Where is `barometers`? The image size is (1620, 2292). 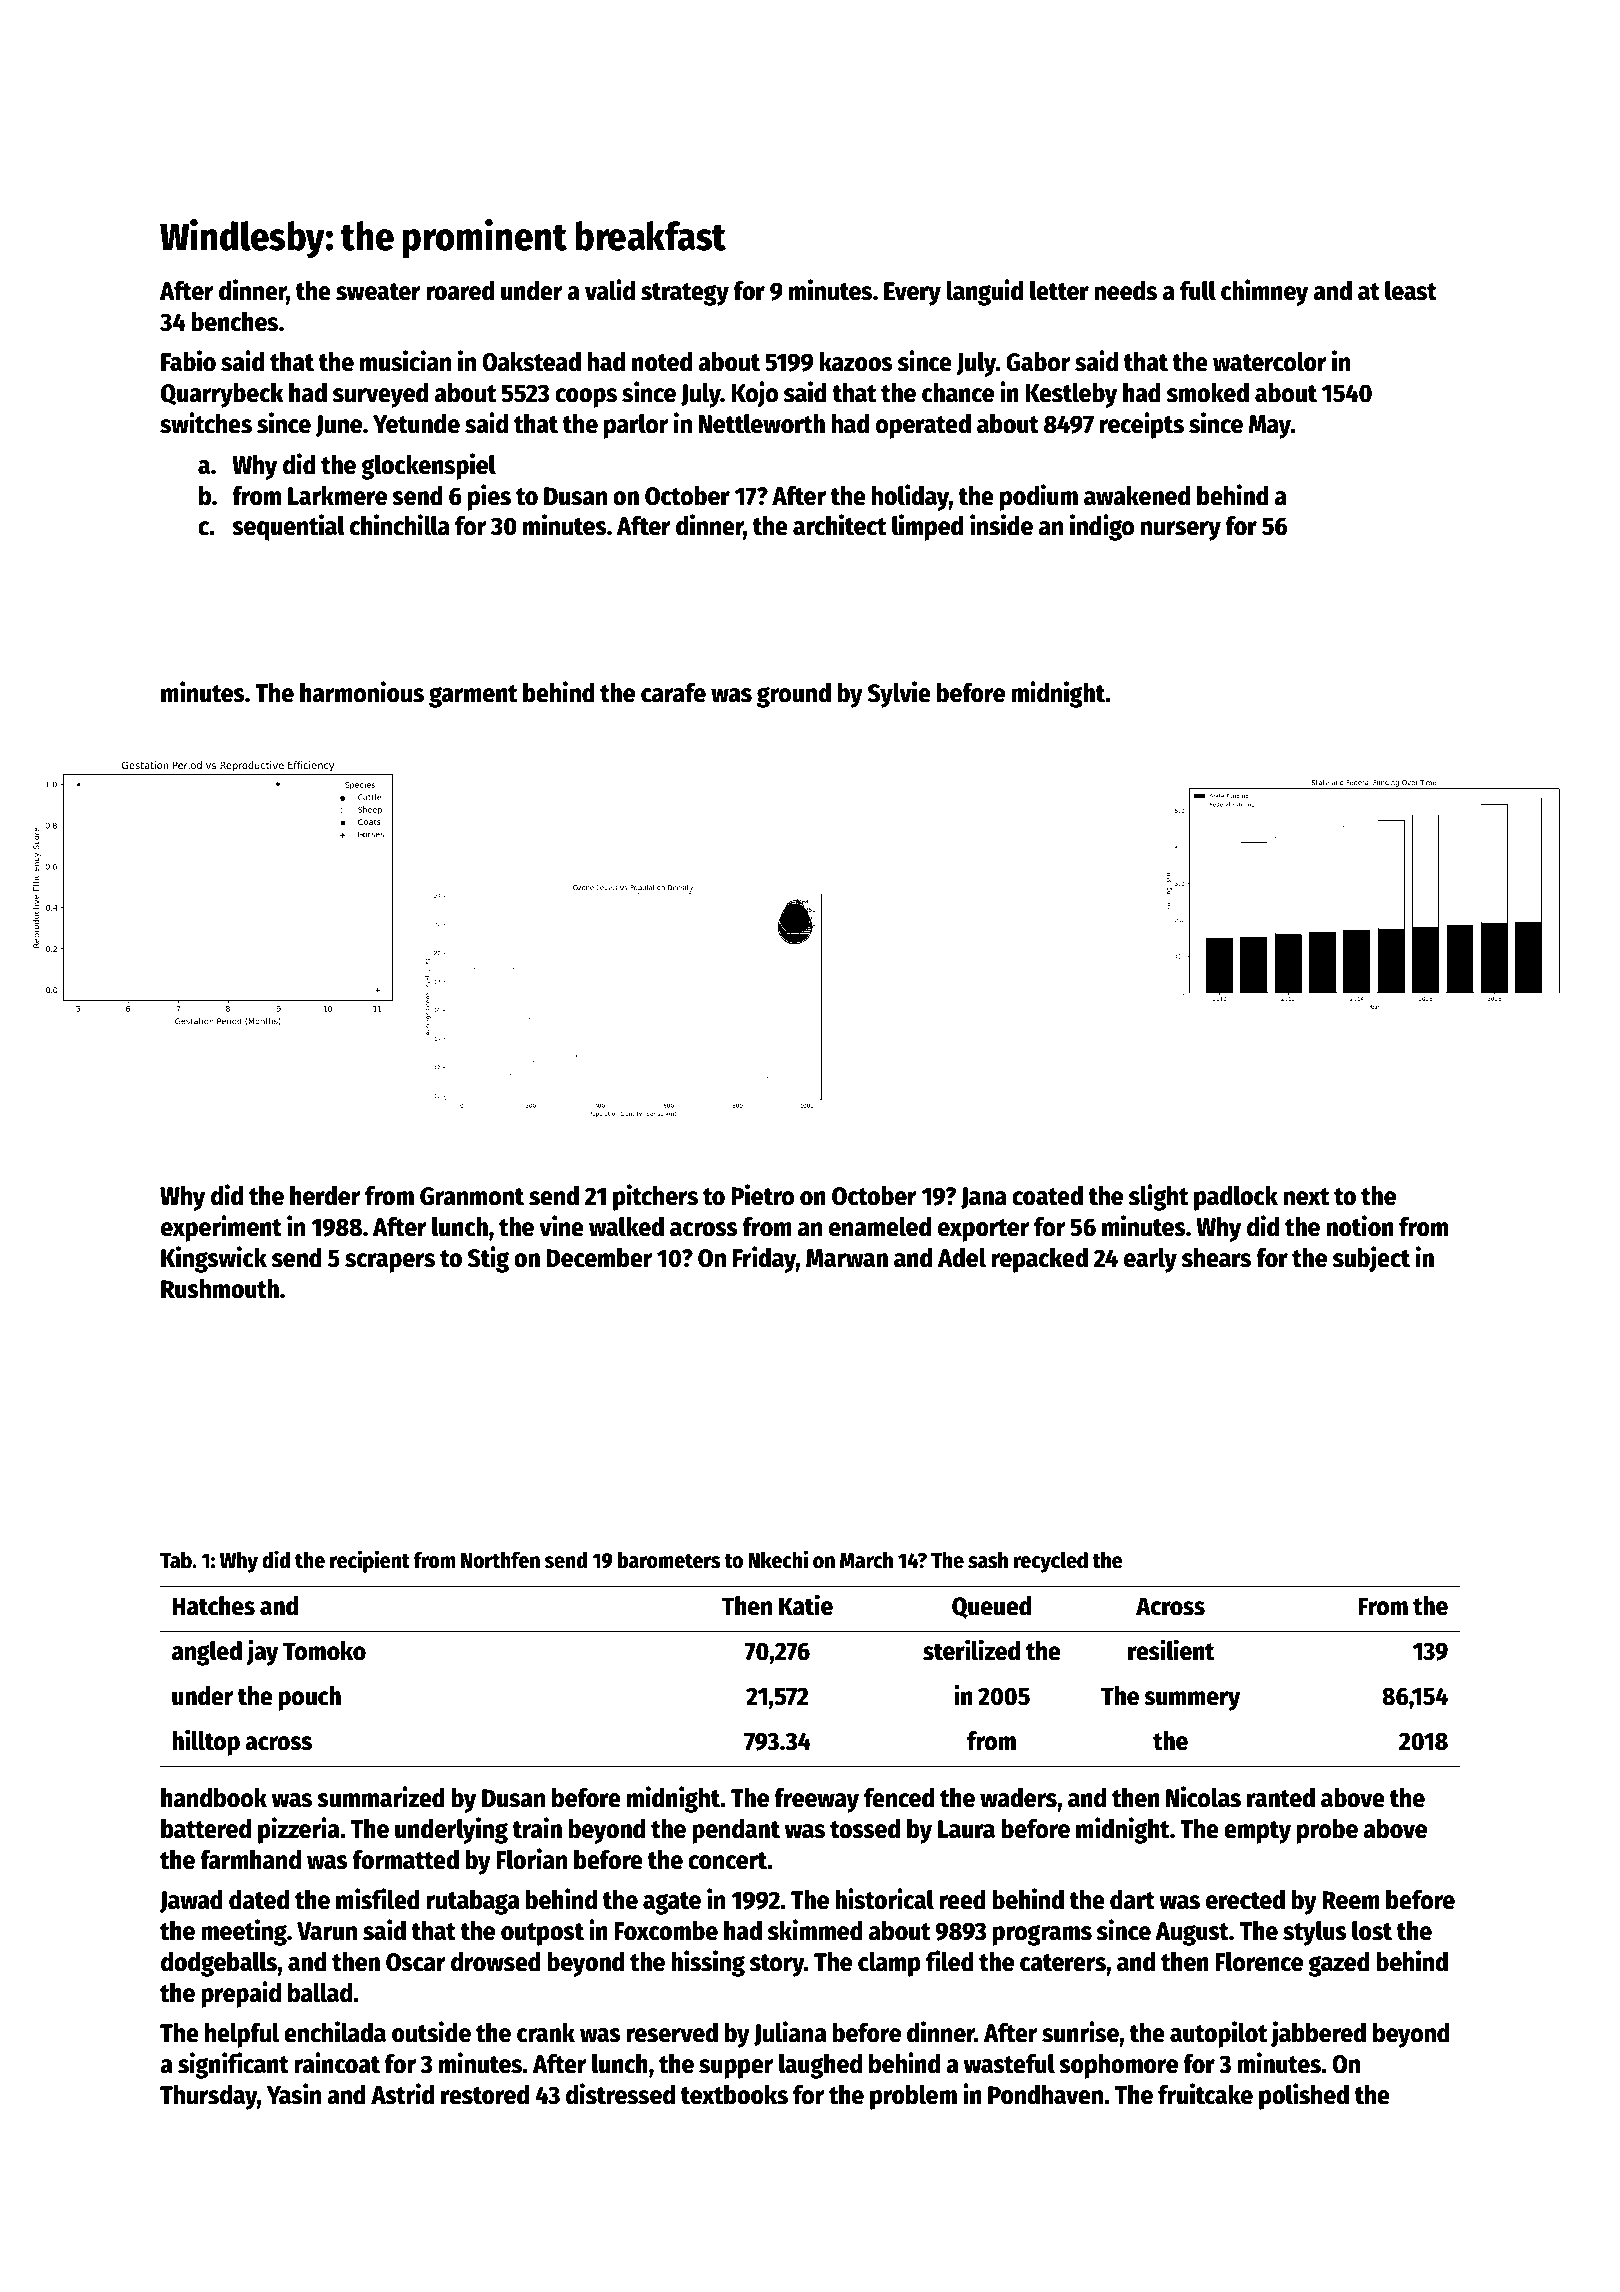 barometers is located at coordinates (669, 1560).
